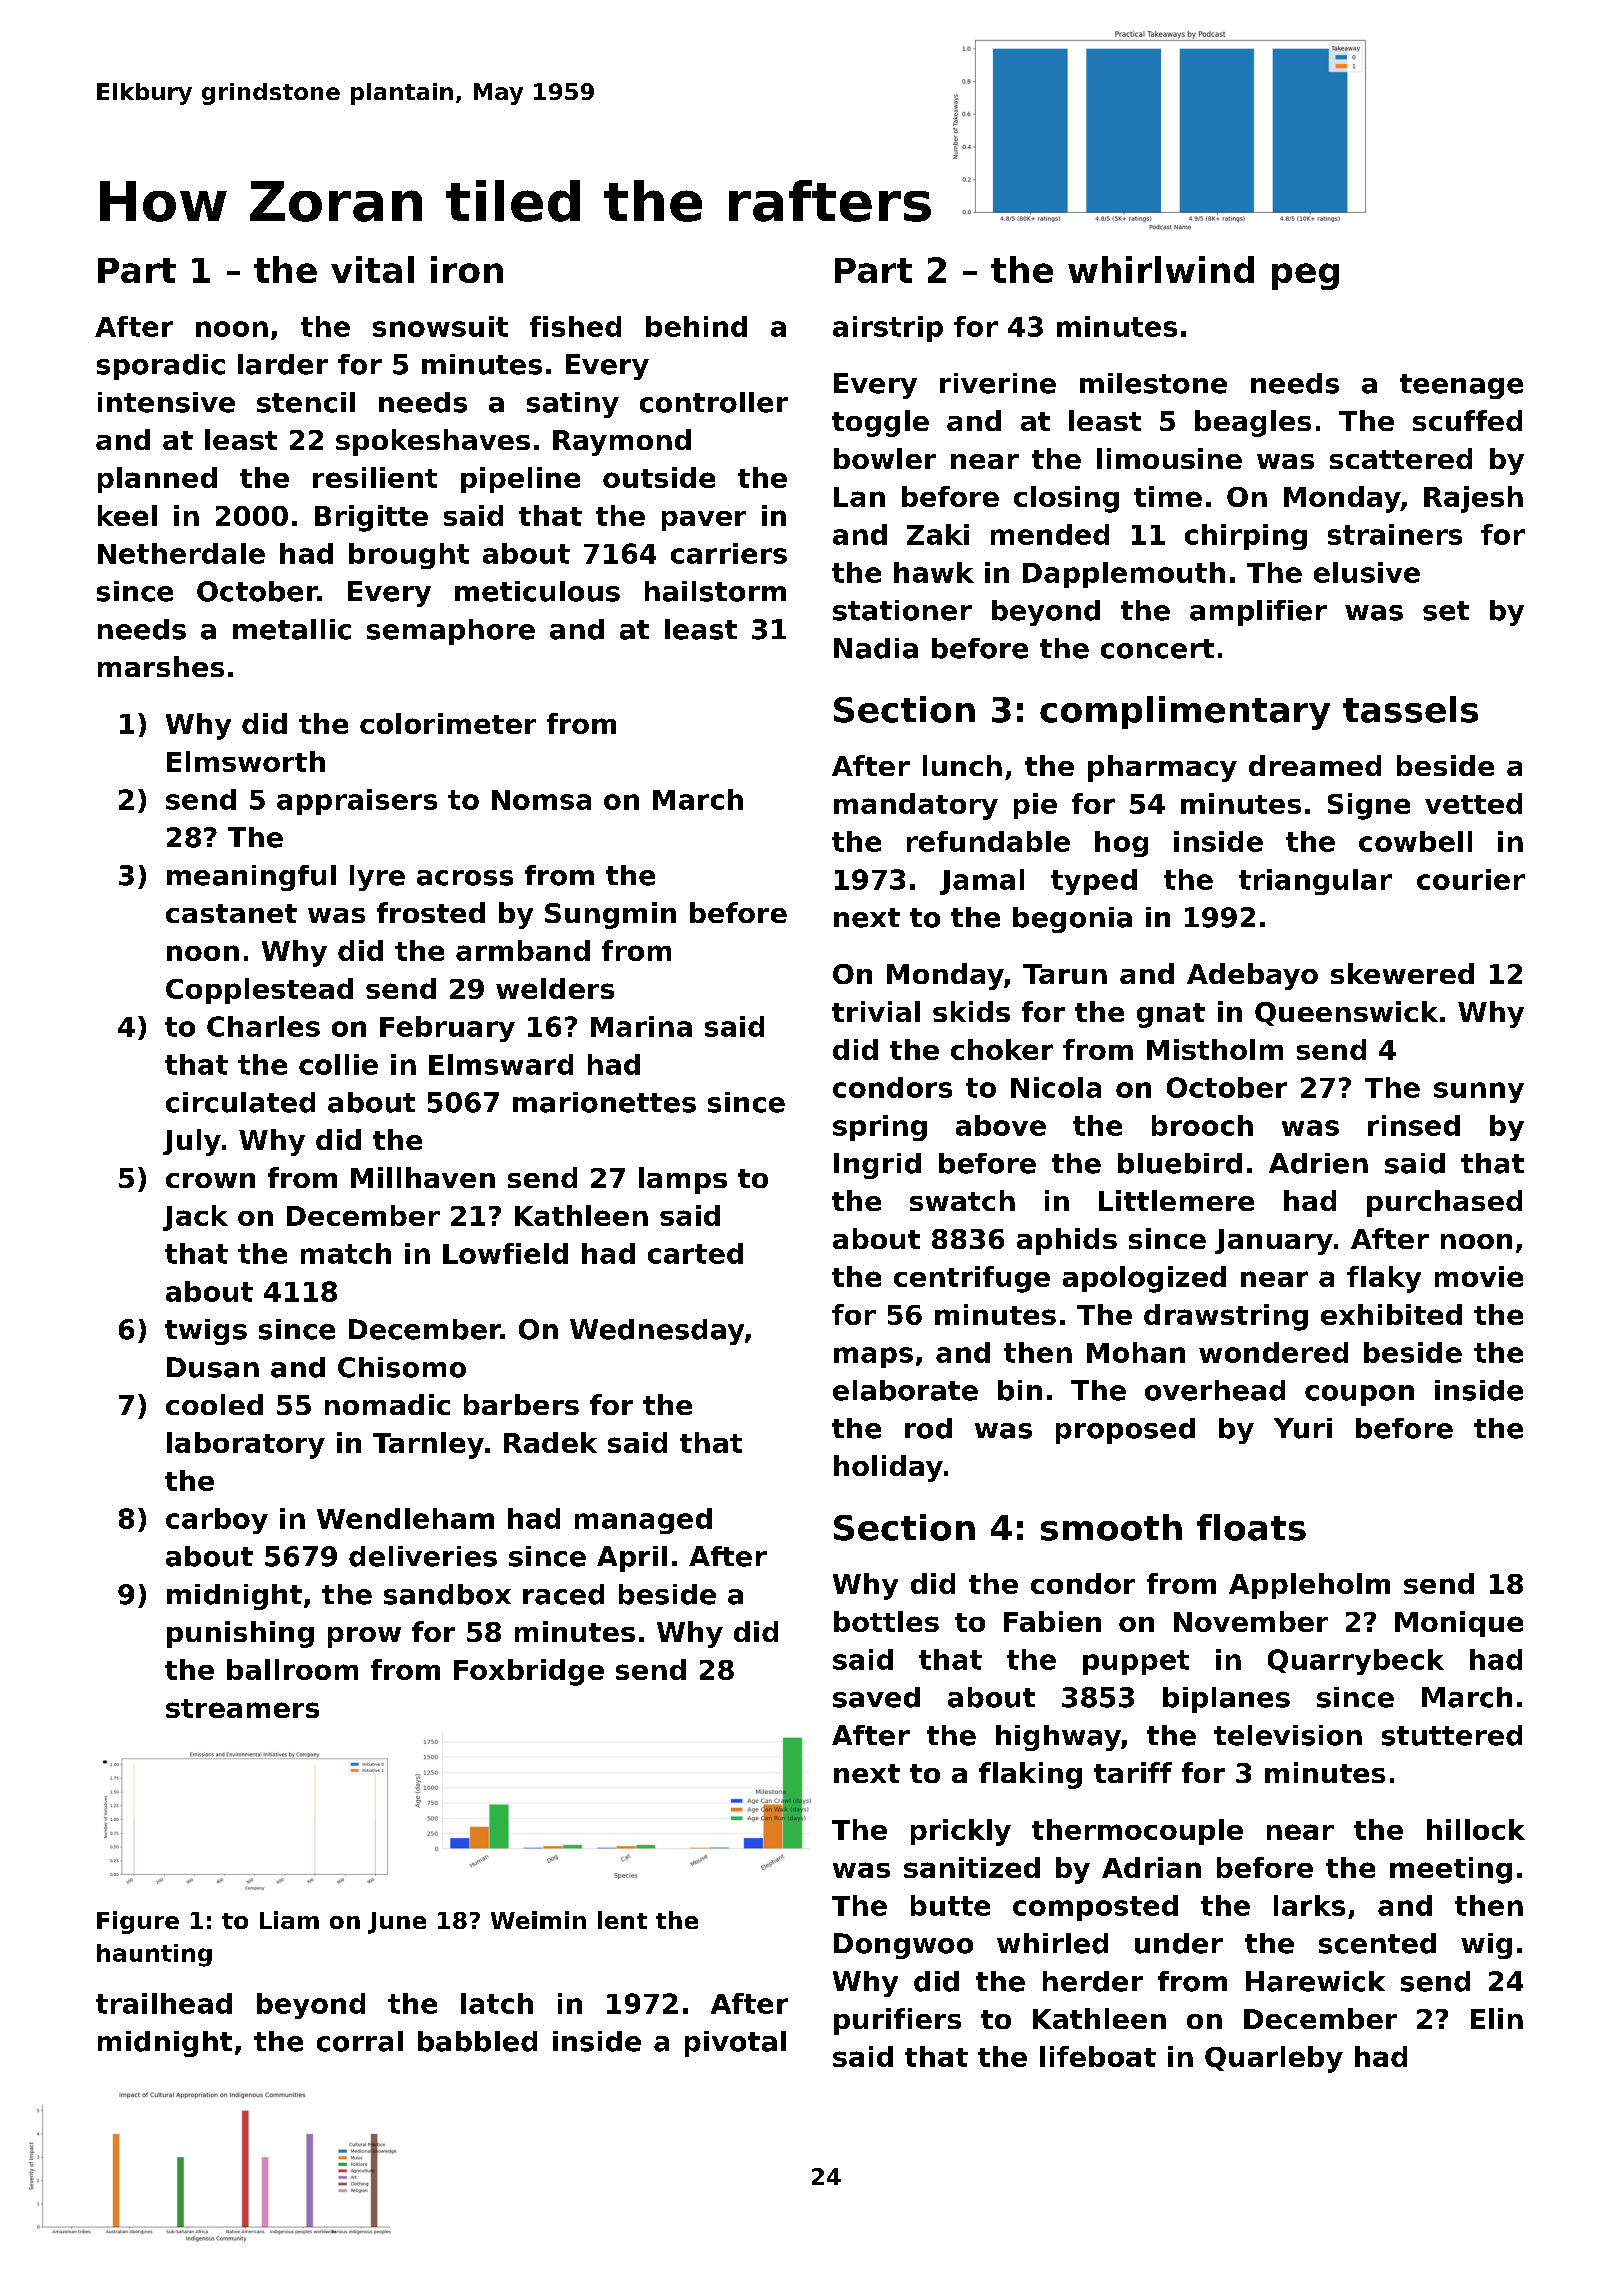 This document has width=1620, height=2292. I want to click on streamers, so click(242, 1708).
